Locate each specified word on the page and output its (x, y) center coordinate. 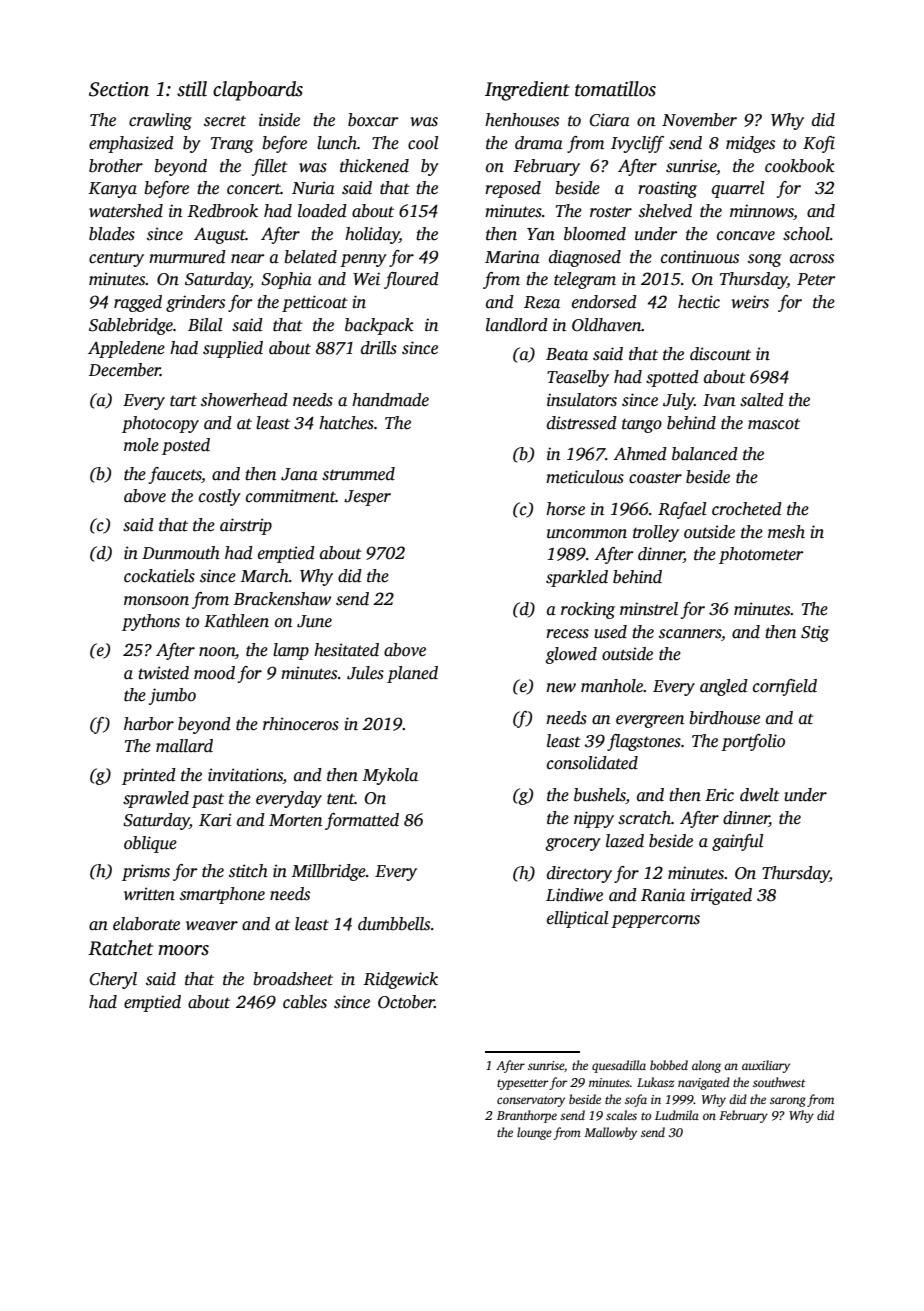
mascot (774, 424)
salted (762, 400)
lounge (534, 1133)
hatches (346, 423)
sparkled (577, 578)
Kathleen (236, 621)
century (116, 260)
